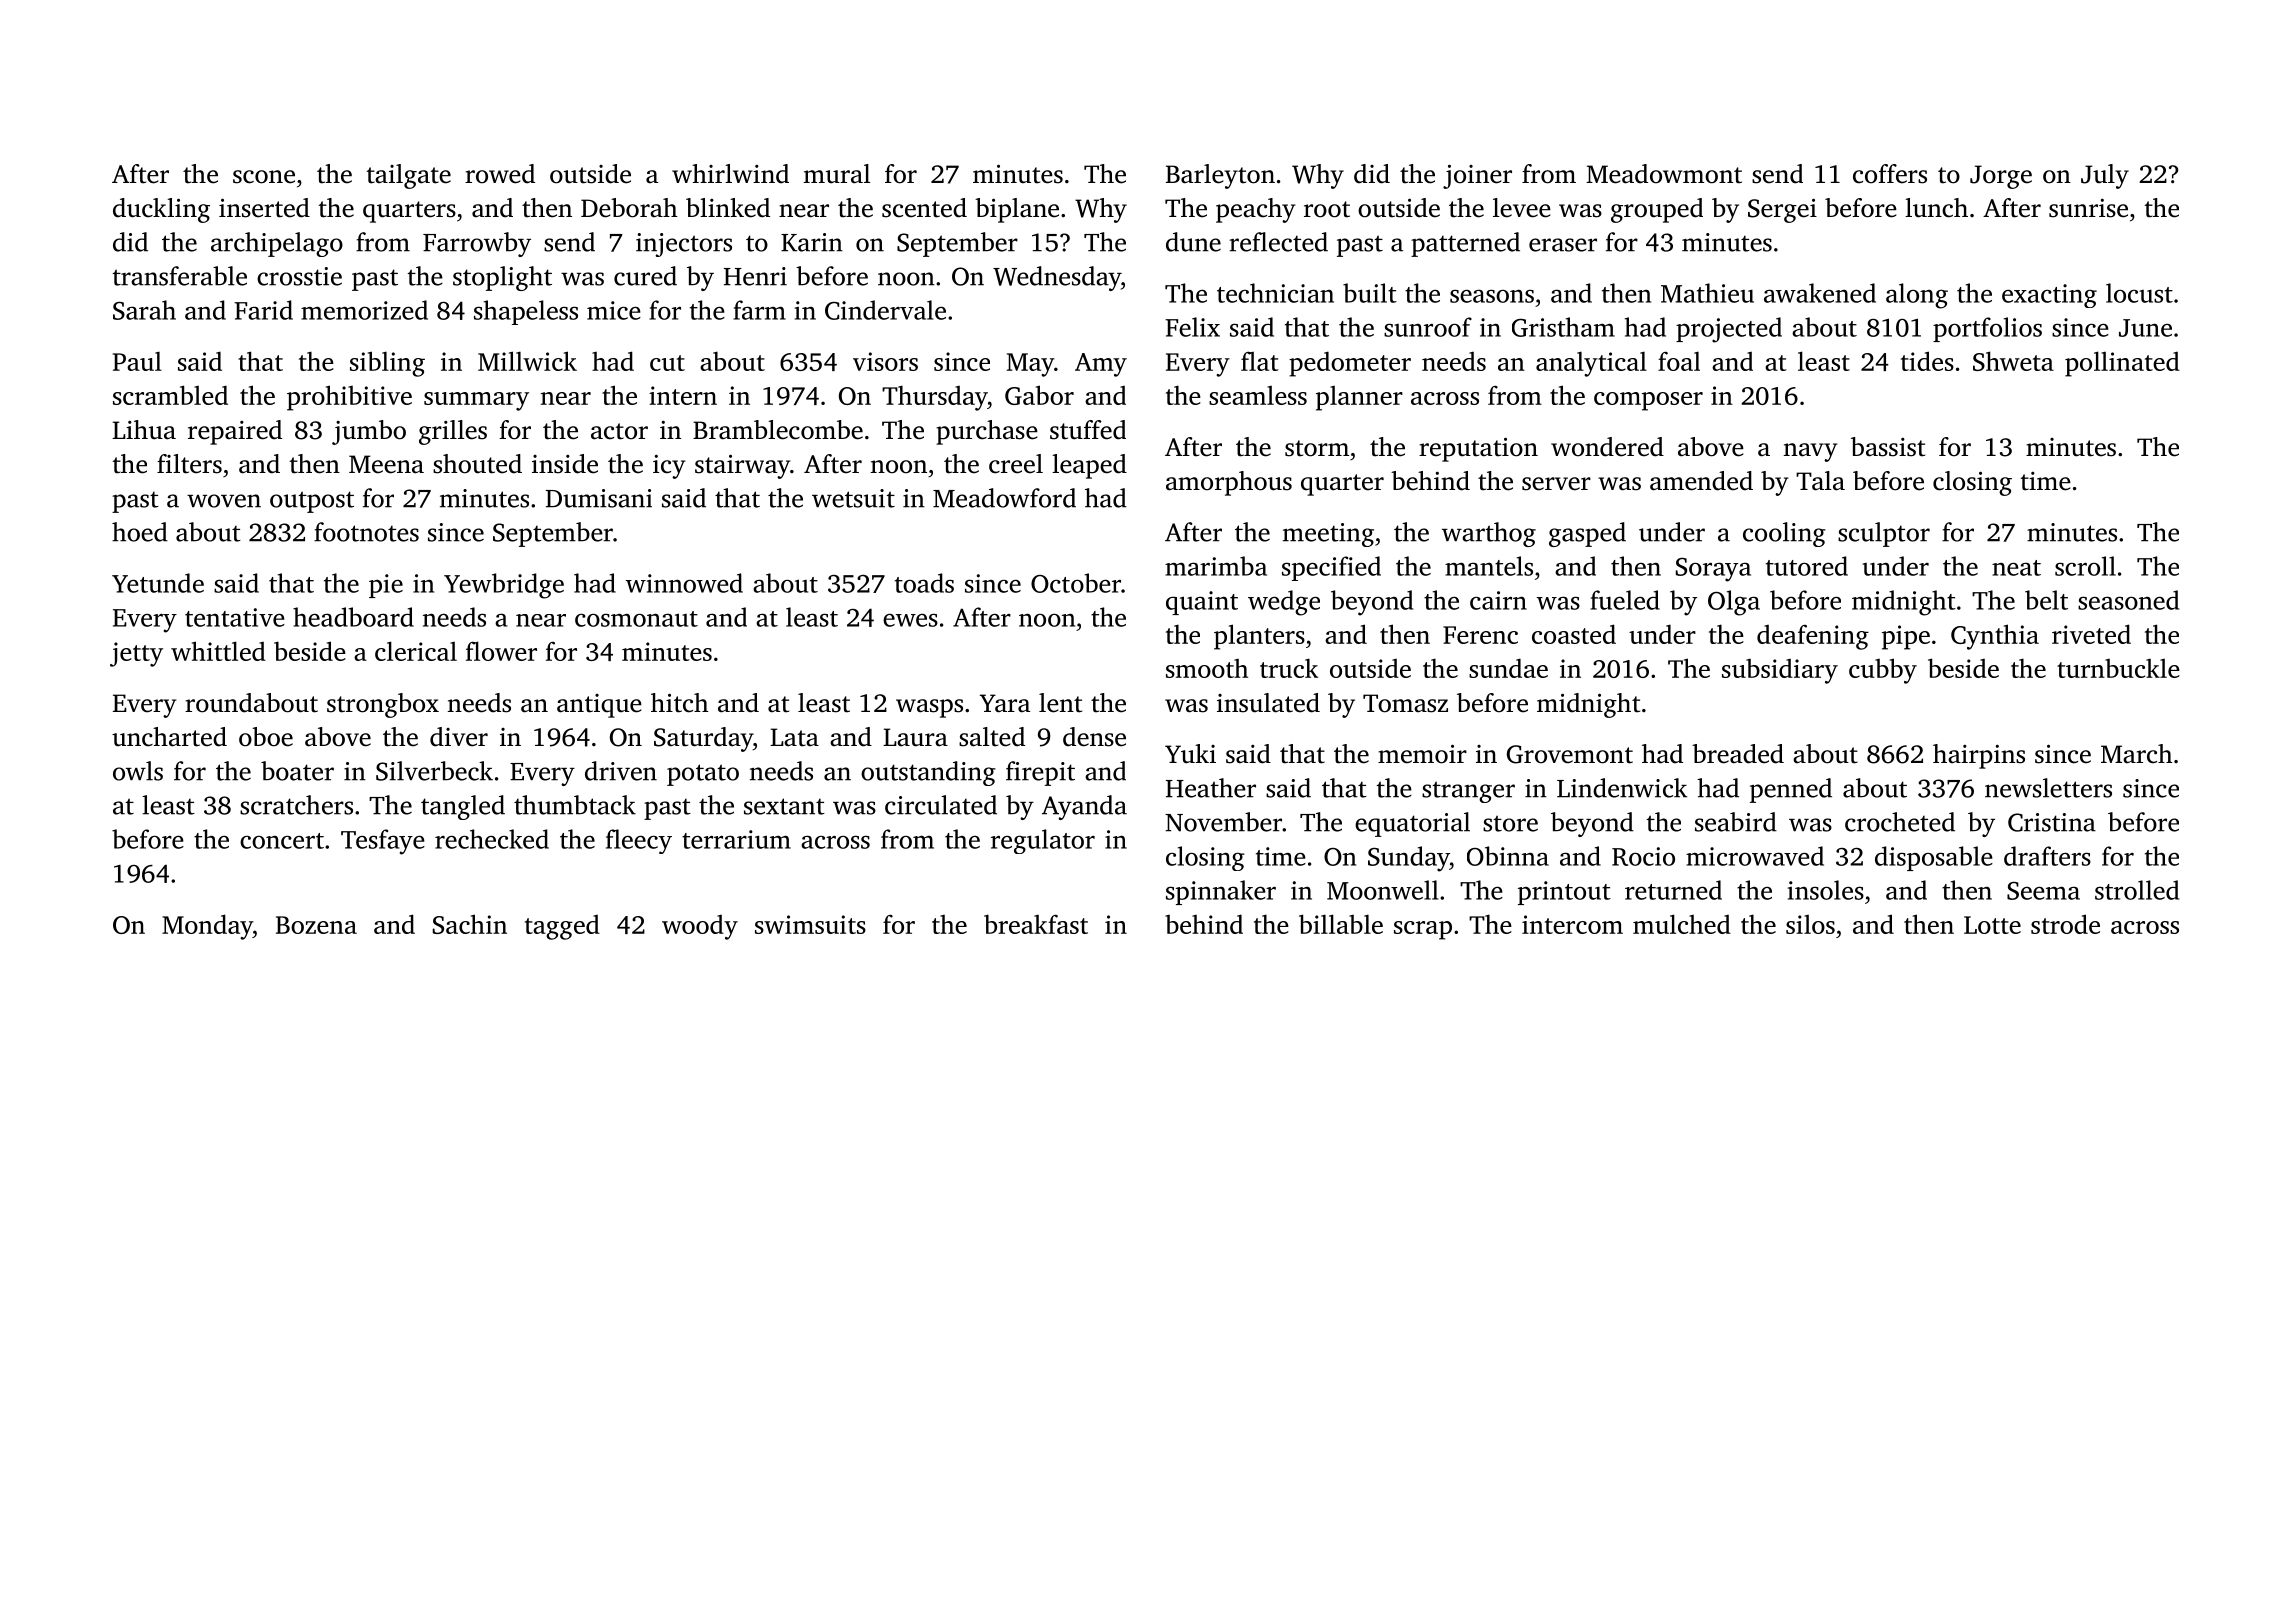  Describe the element at coordinates (408, 176) in the page. I see `tailgate` at that location.
